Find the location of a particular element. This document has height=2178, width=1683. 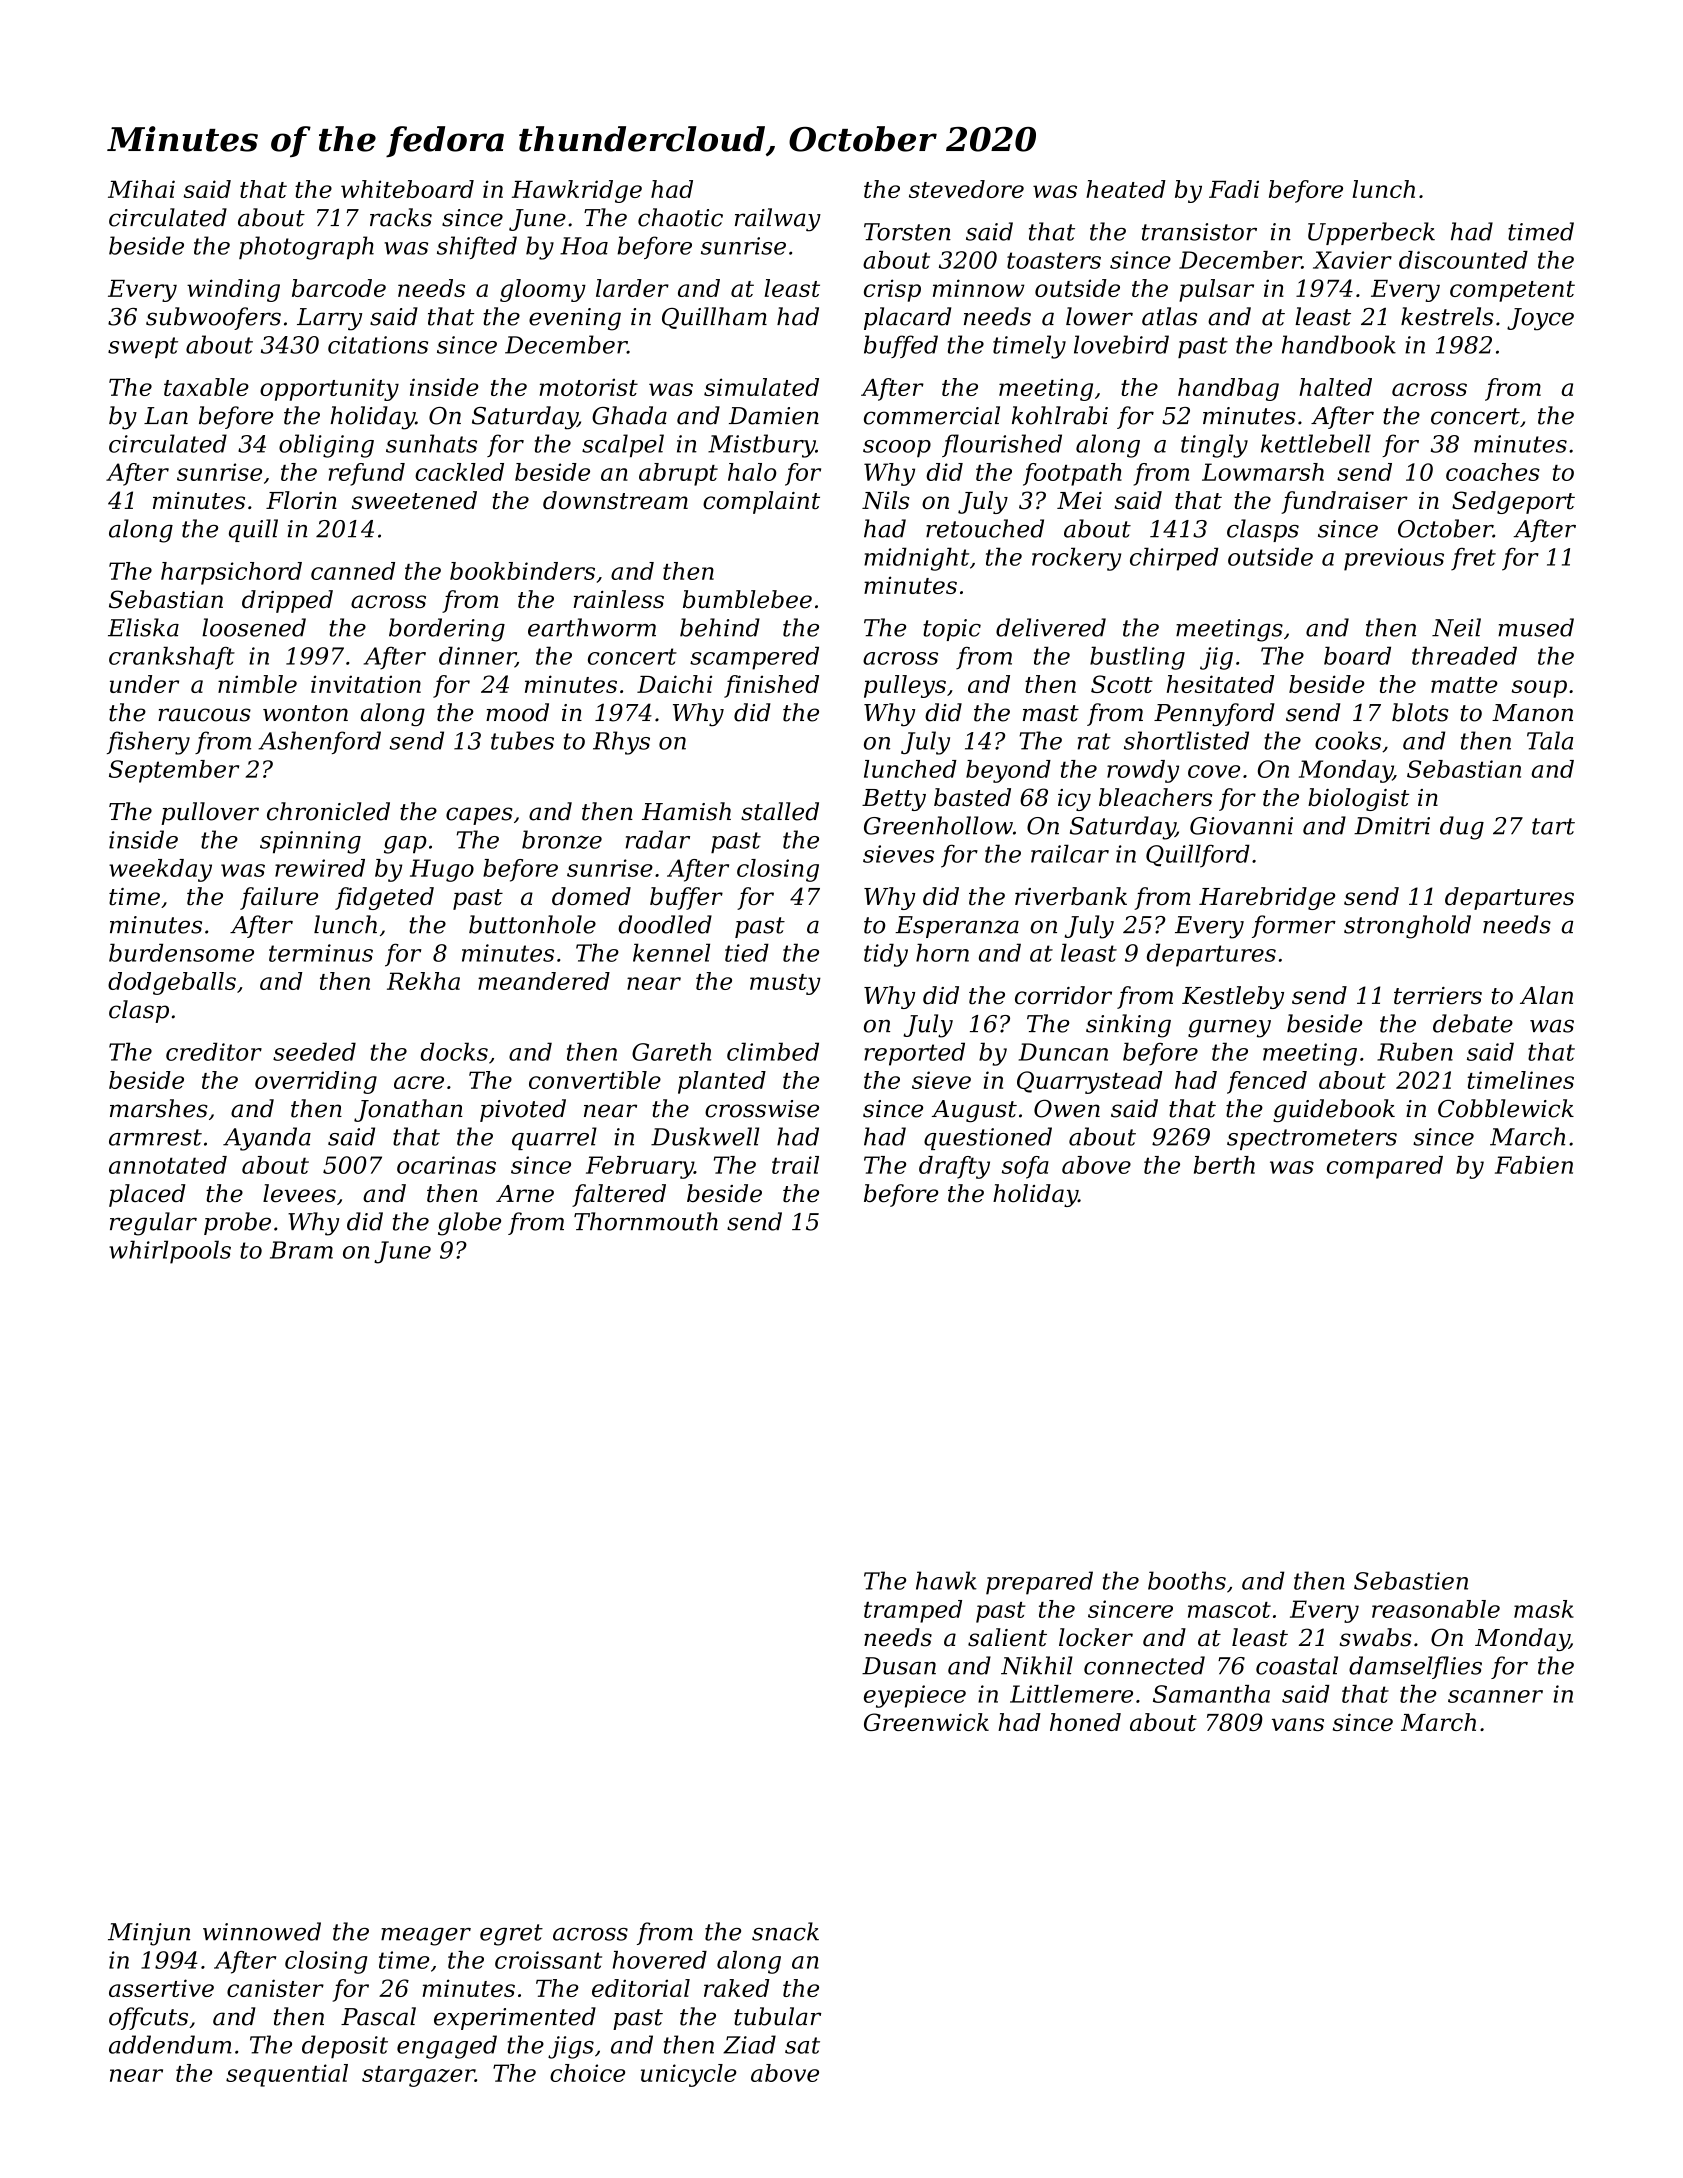

swabs is located at coordinates (1375, 1637).
